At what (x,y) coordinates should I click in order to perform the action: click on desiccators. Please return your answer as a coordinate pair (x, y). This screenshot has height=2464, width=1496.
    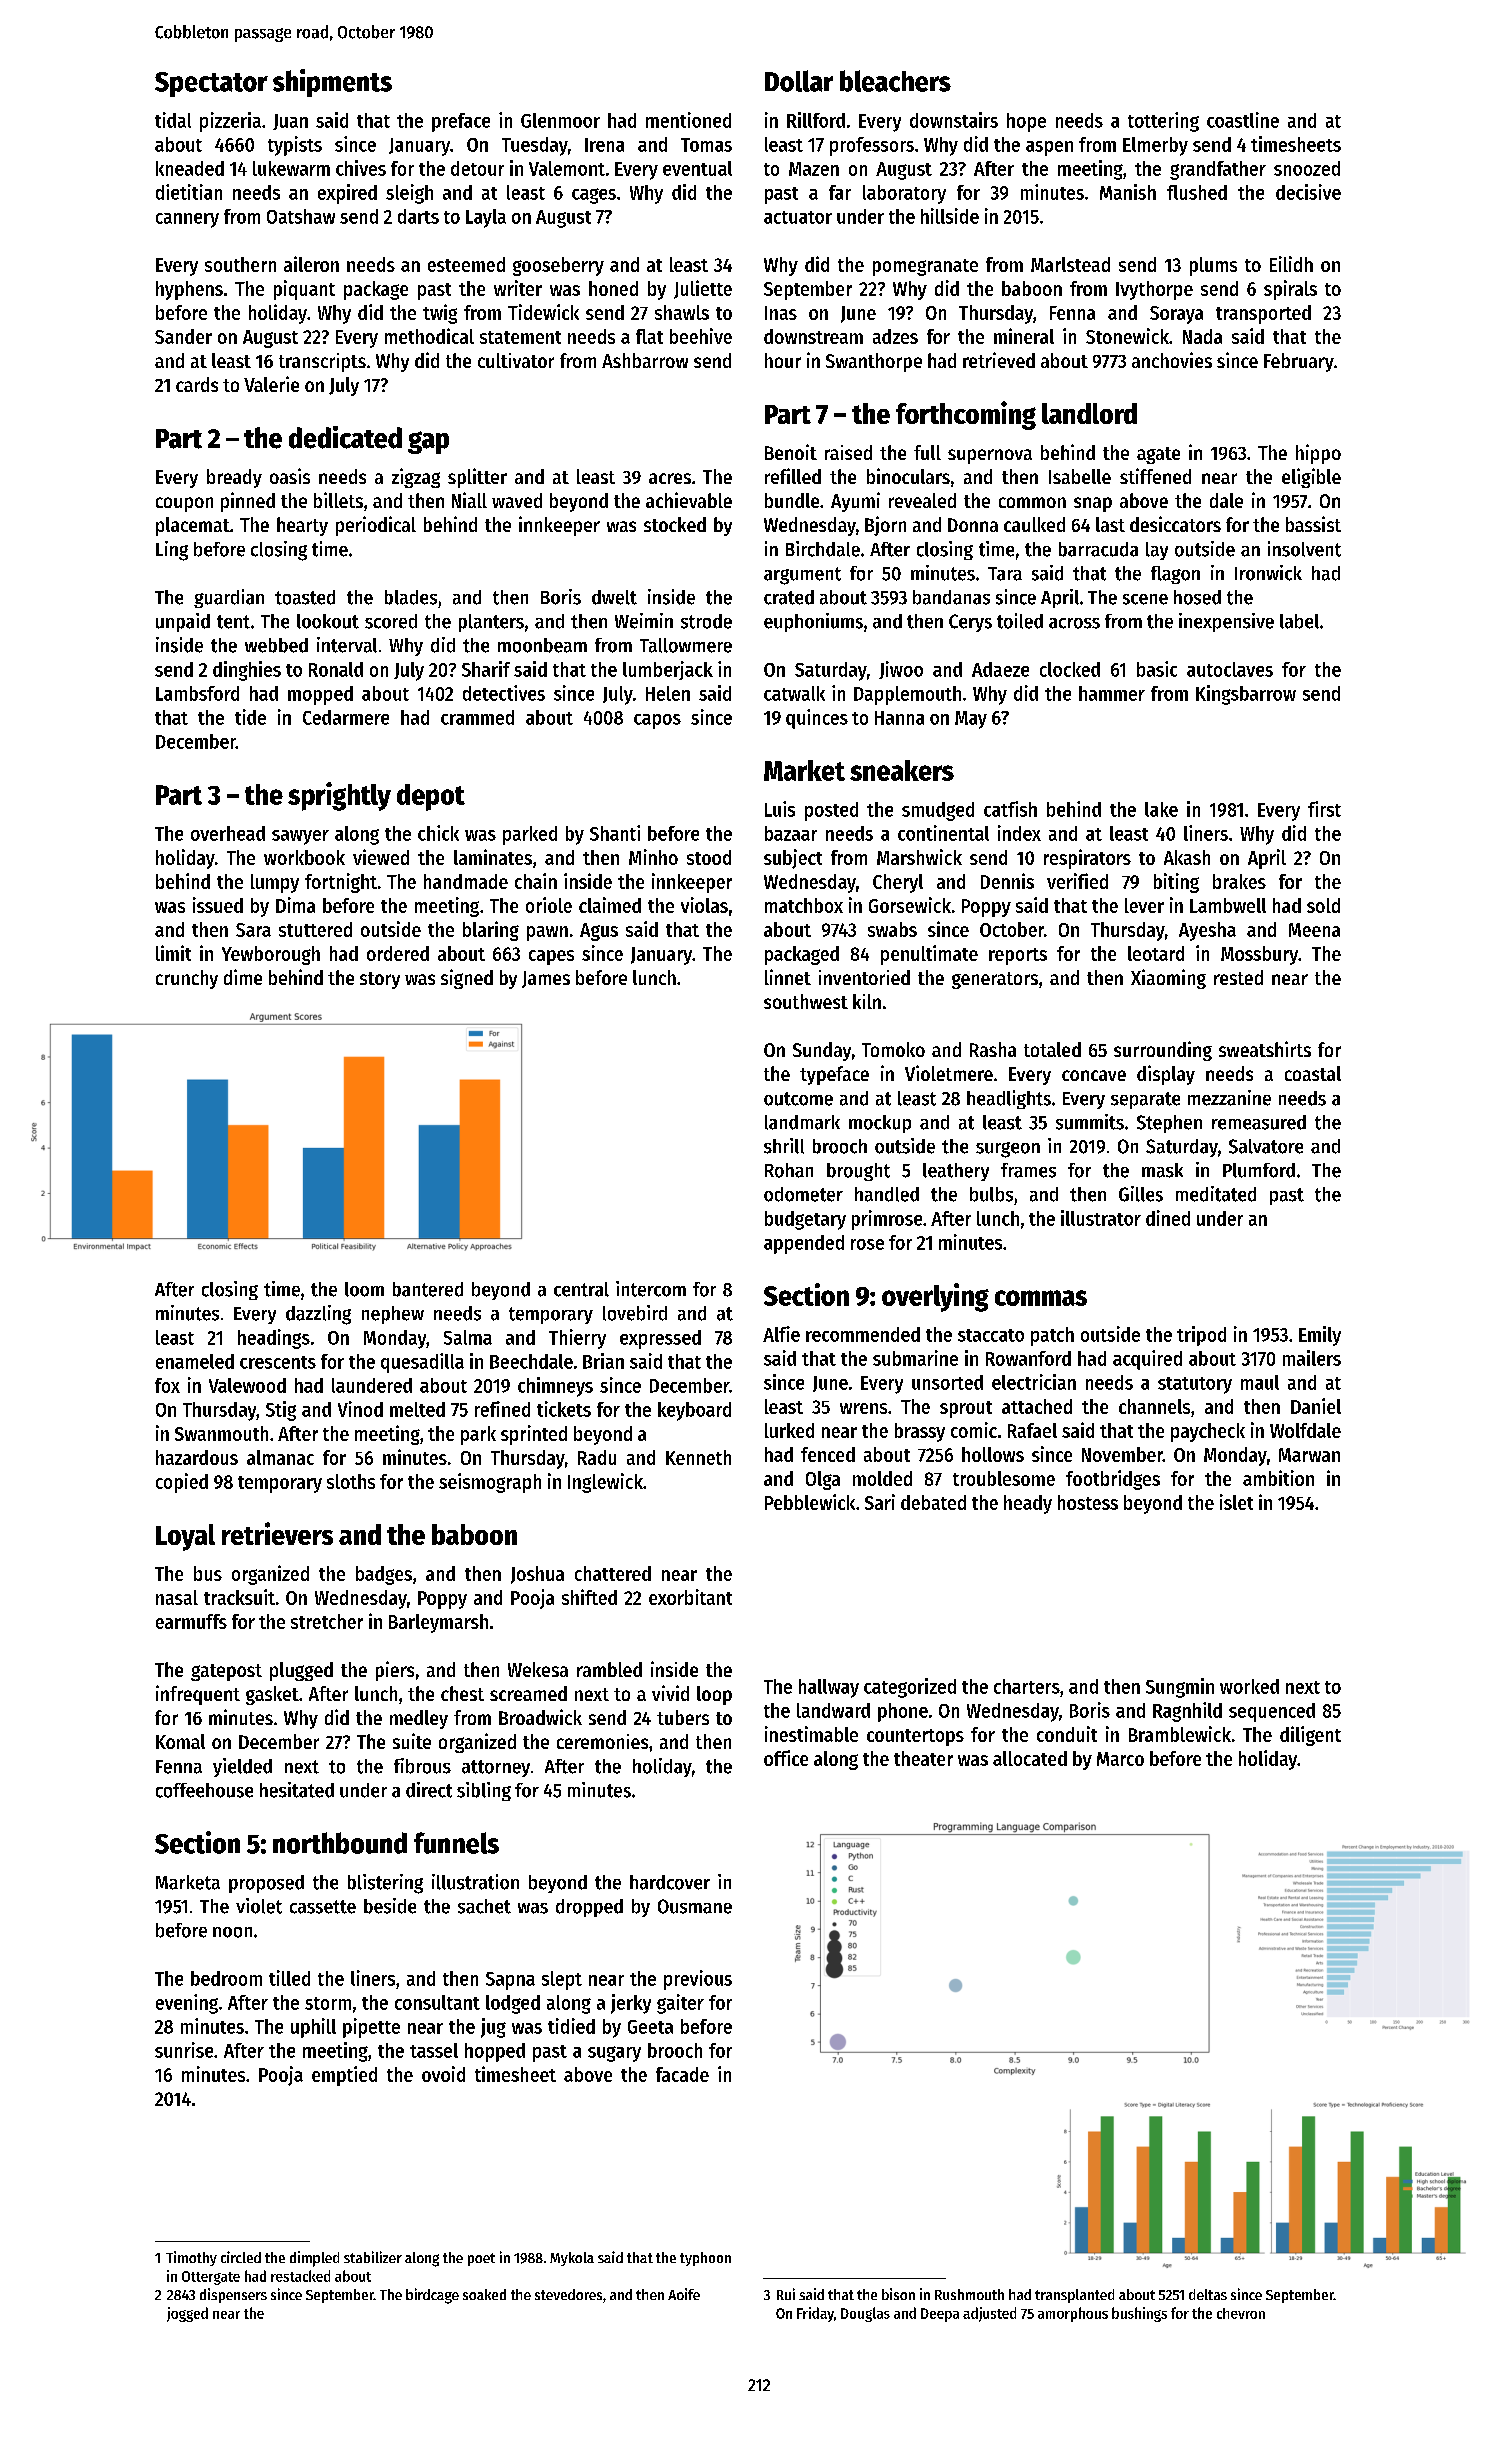
    Looking at the image, I should click on (1175, 524).
